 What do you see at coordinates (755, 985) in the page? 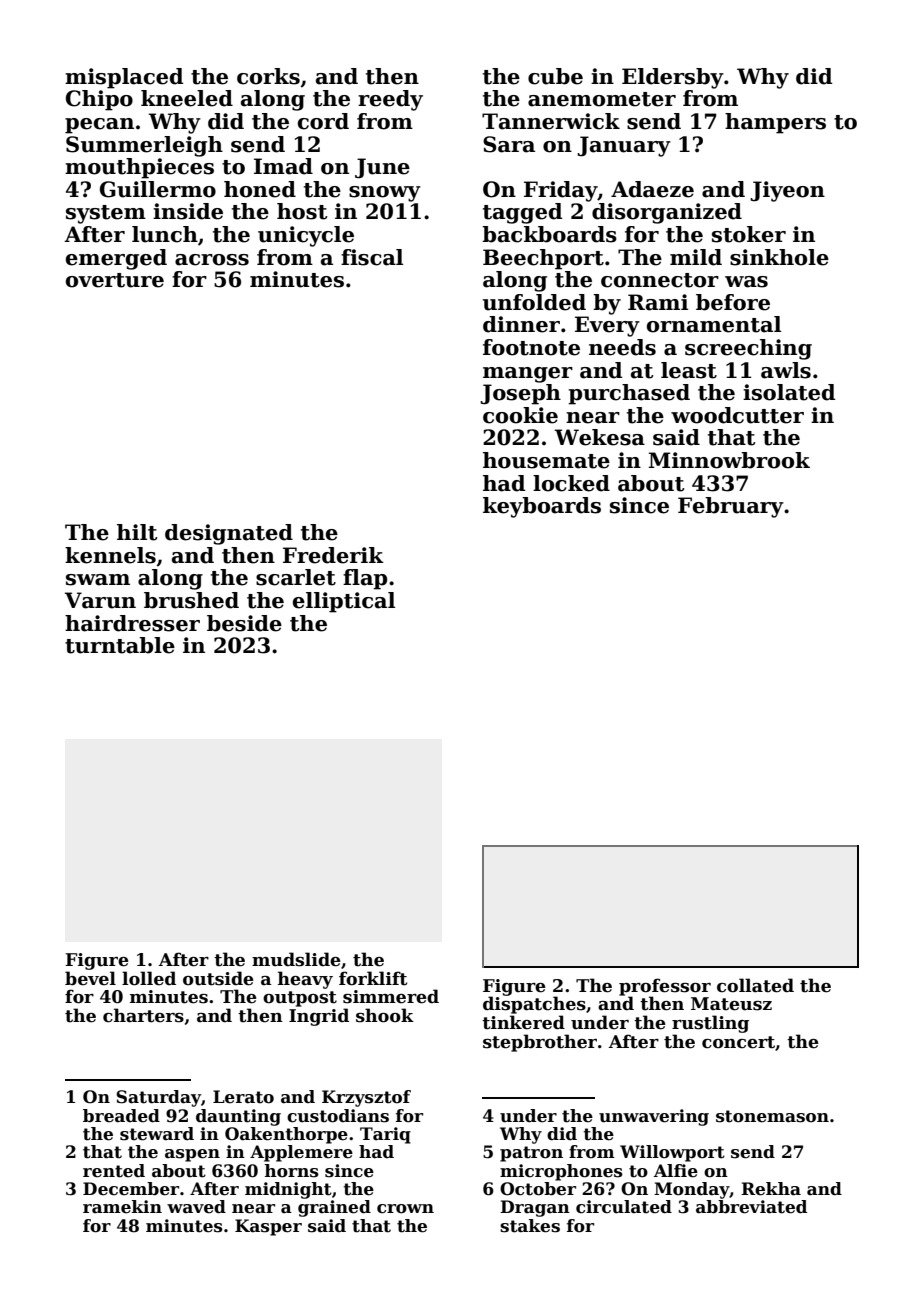
I see `collated` at bounding box center [755, 985].
